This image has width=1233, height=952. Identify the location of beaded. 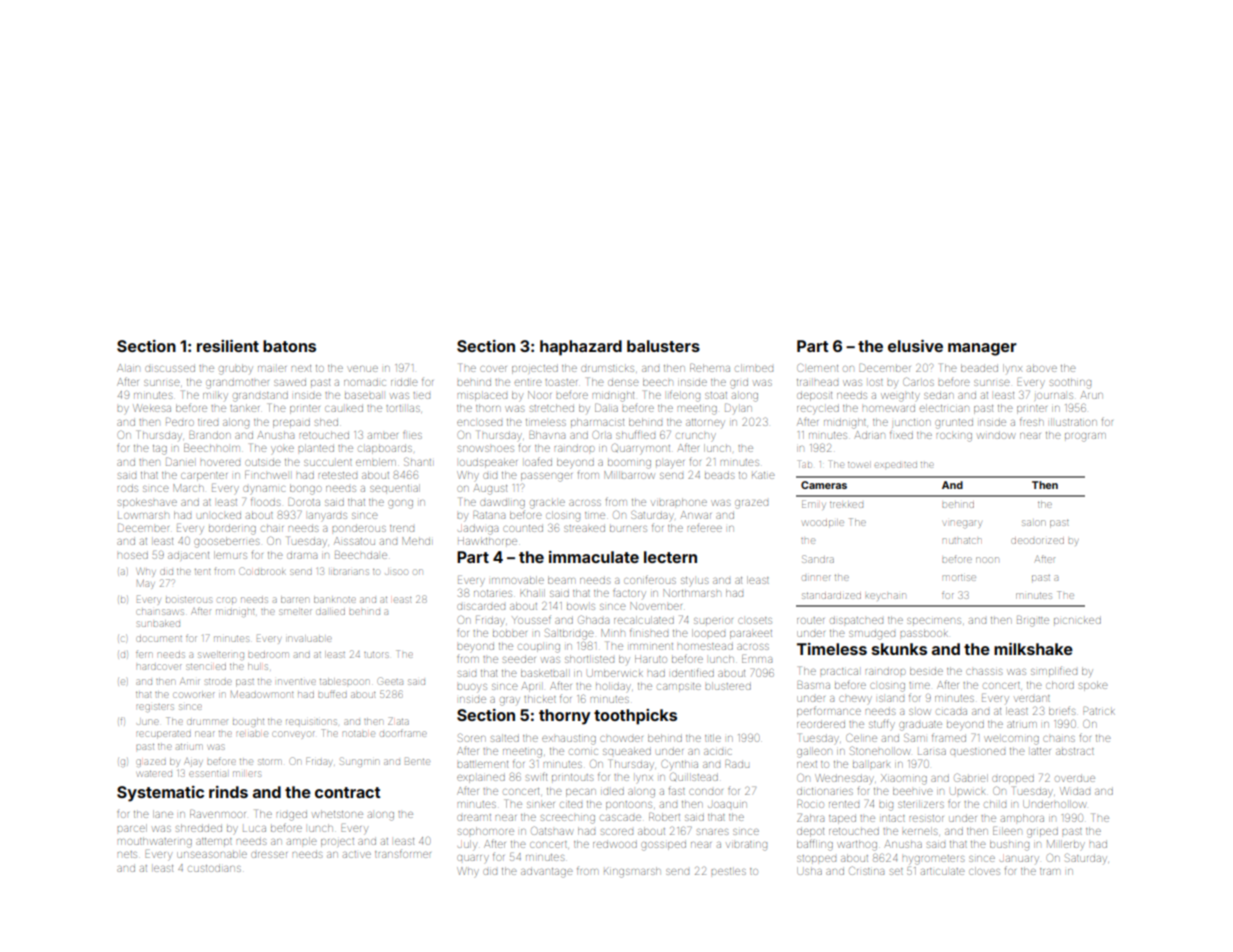
(979, 368).
